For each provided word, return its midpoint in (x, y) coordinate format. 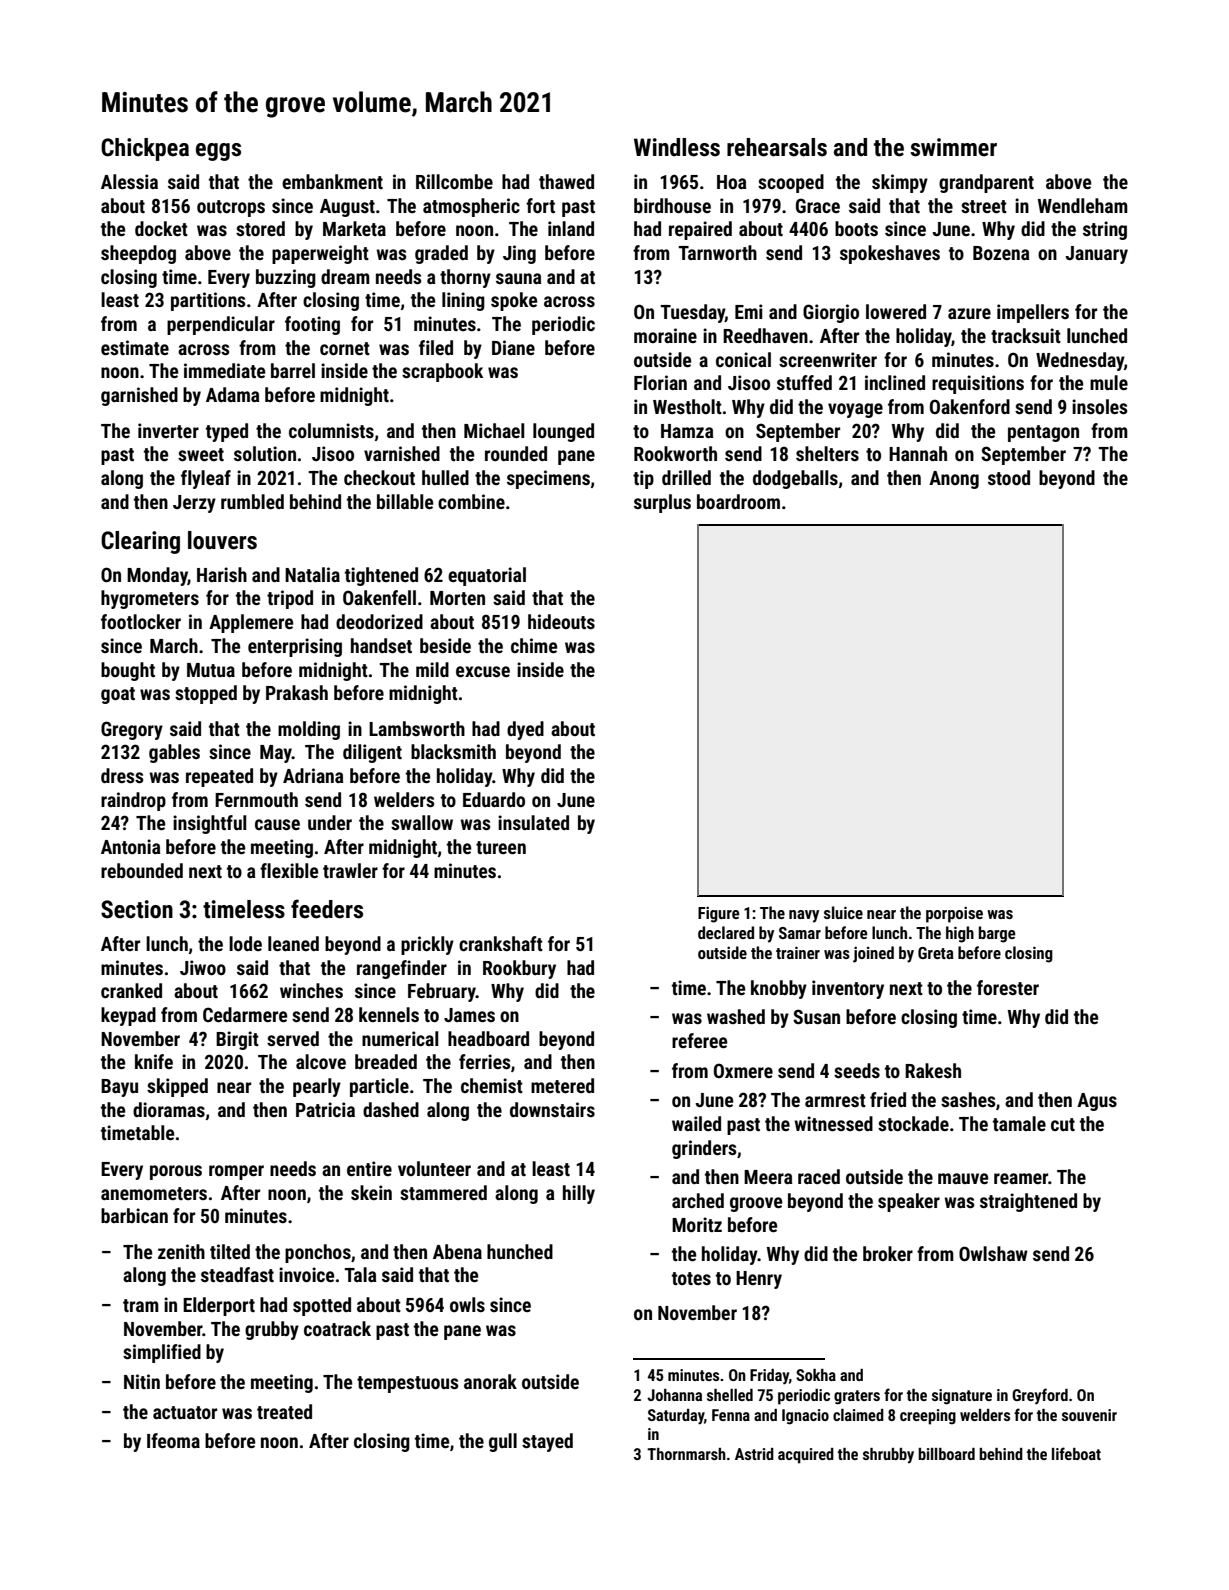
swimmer (953, 147)
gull (503, 1442)
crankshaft (501, 943)
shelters (827, 453)
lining (463, 301)
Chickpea (145, 149)
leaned (293, 943)
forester (1008, 987)
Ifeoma (173, 1440)
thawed (566, 181)
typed (227, 432)
